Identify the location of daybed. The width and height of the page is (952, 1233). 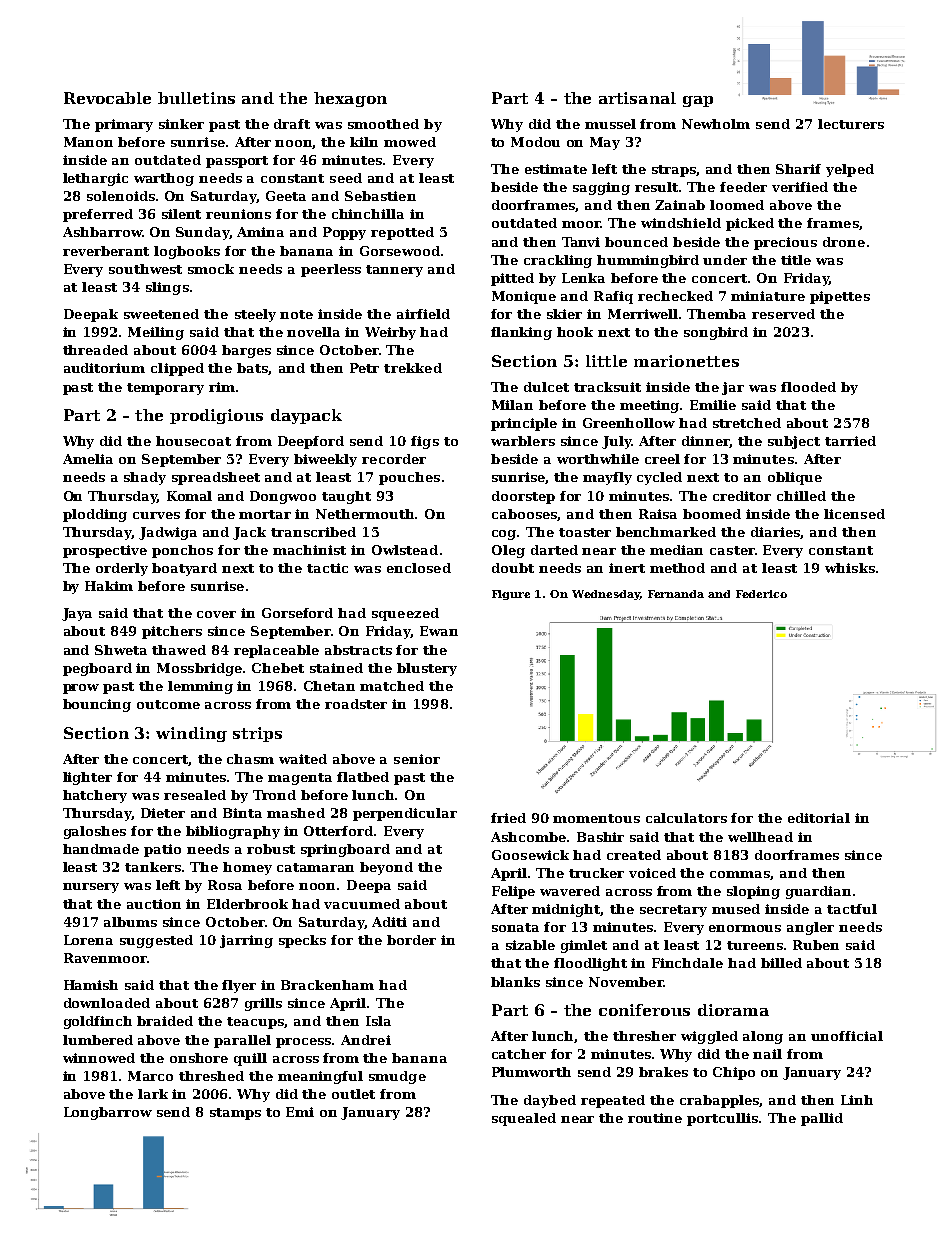
(550, 1101).
